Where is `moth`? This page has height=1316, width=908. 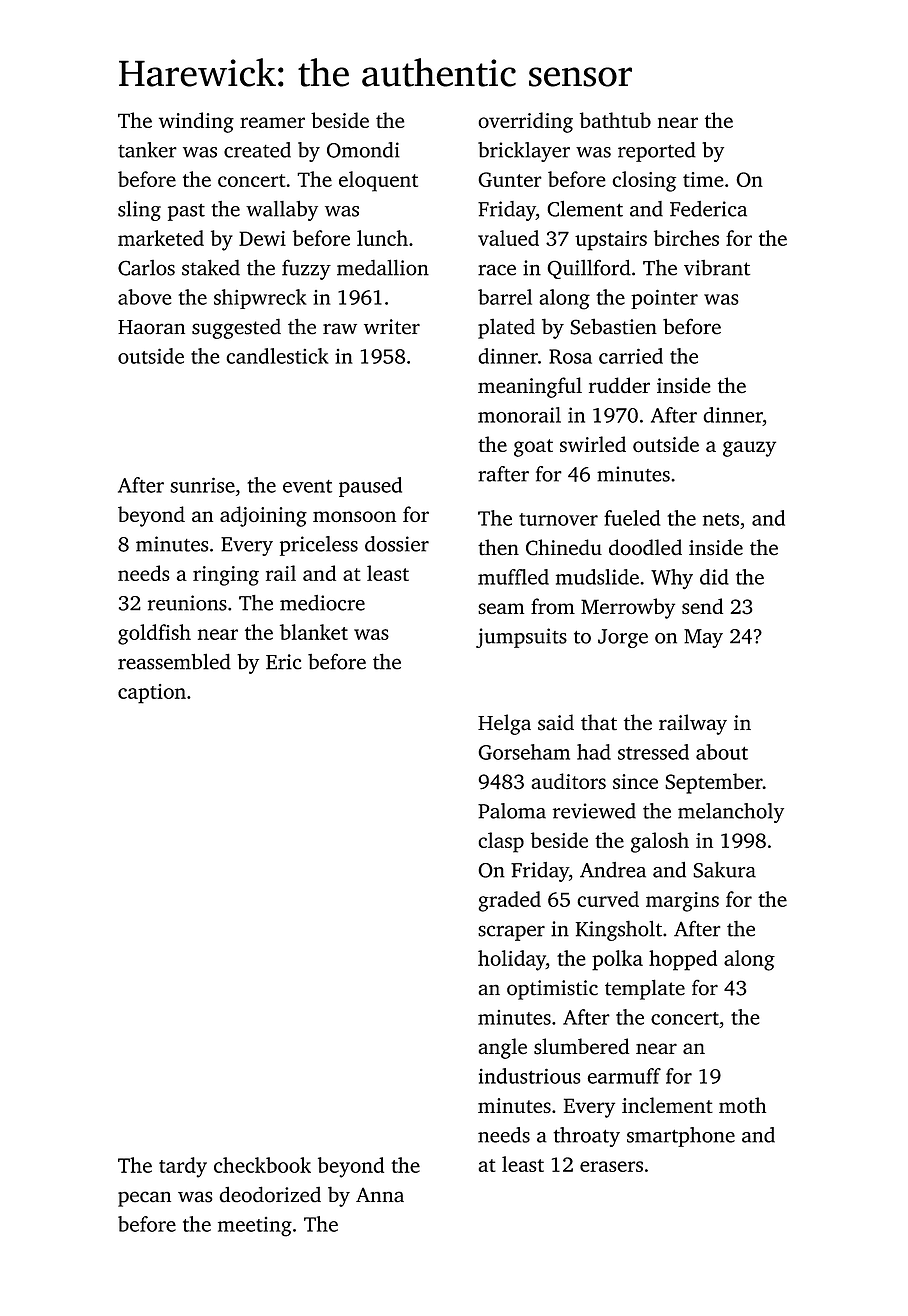
moth is located at coordinates (742, 1105).
